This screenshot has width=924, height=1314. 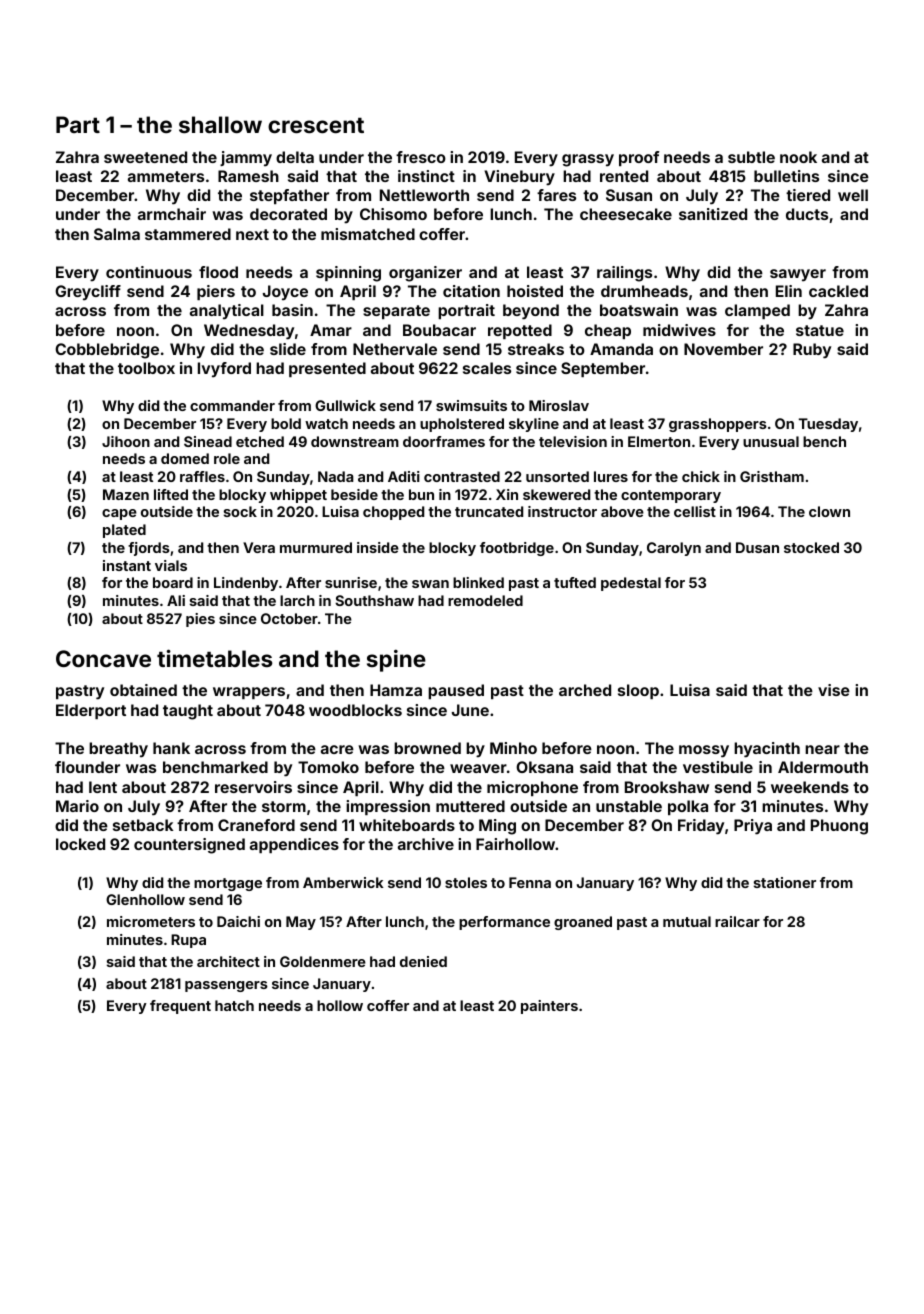 What do you see at coordinates (751, 157) in the screenshot?
I see `subtle` at bounding box center [751, 157].
